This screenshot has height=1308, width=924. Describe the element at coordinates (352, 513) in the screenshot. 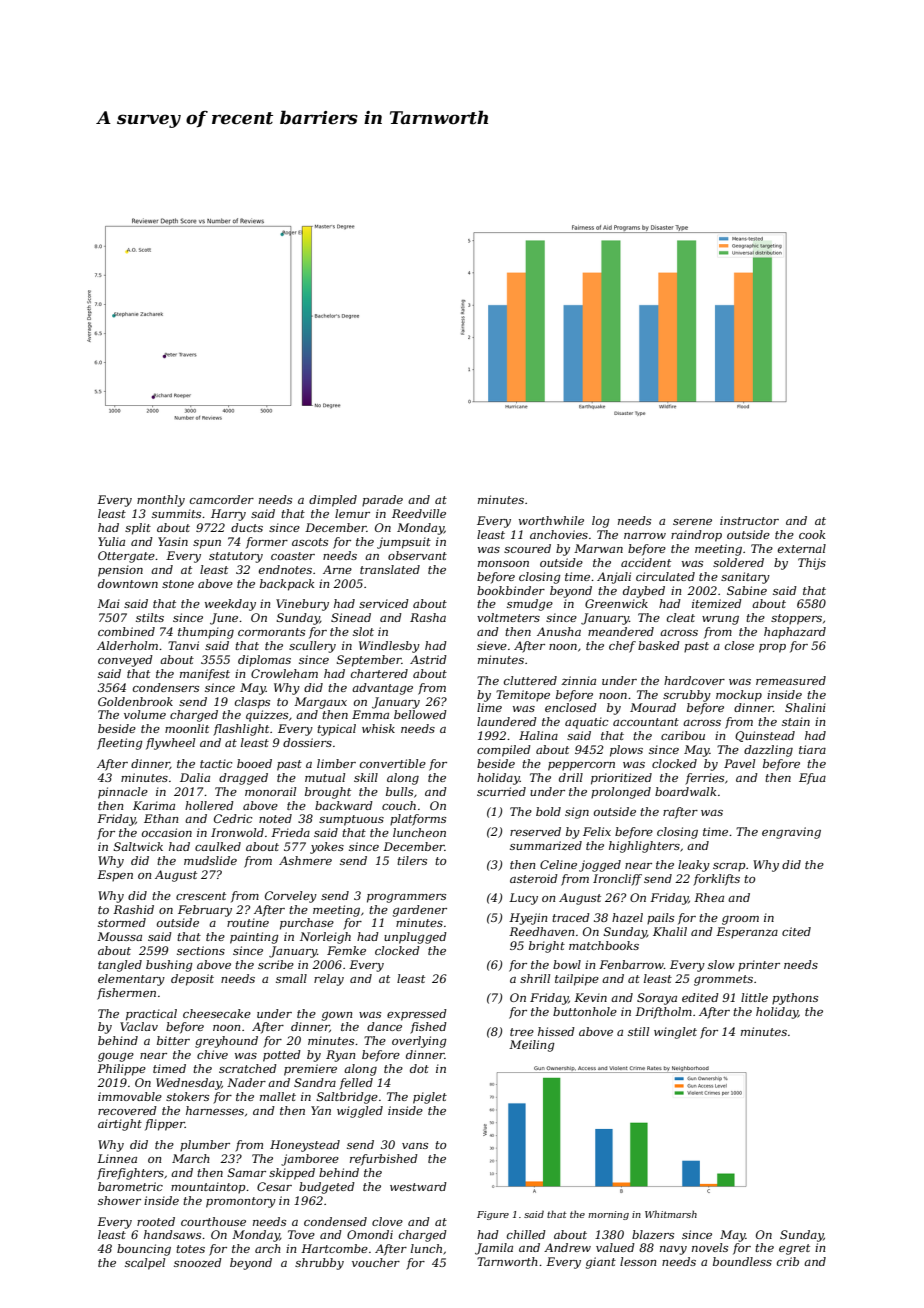

I see `lemur` at that location.
